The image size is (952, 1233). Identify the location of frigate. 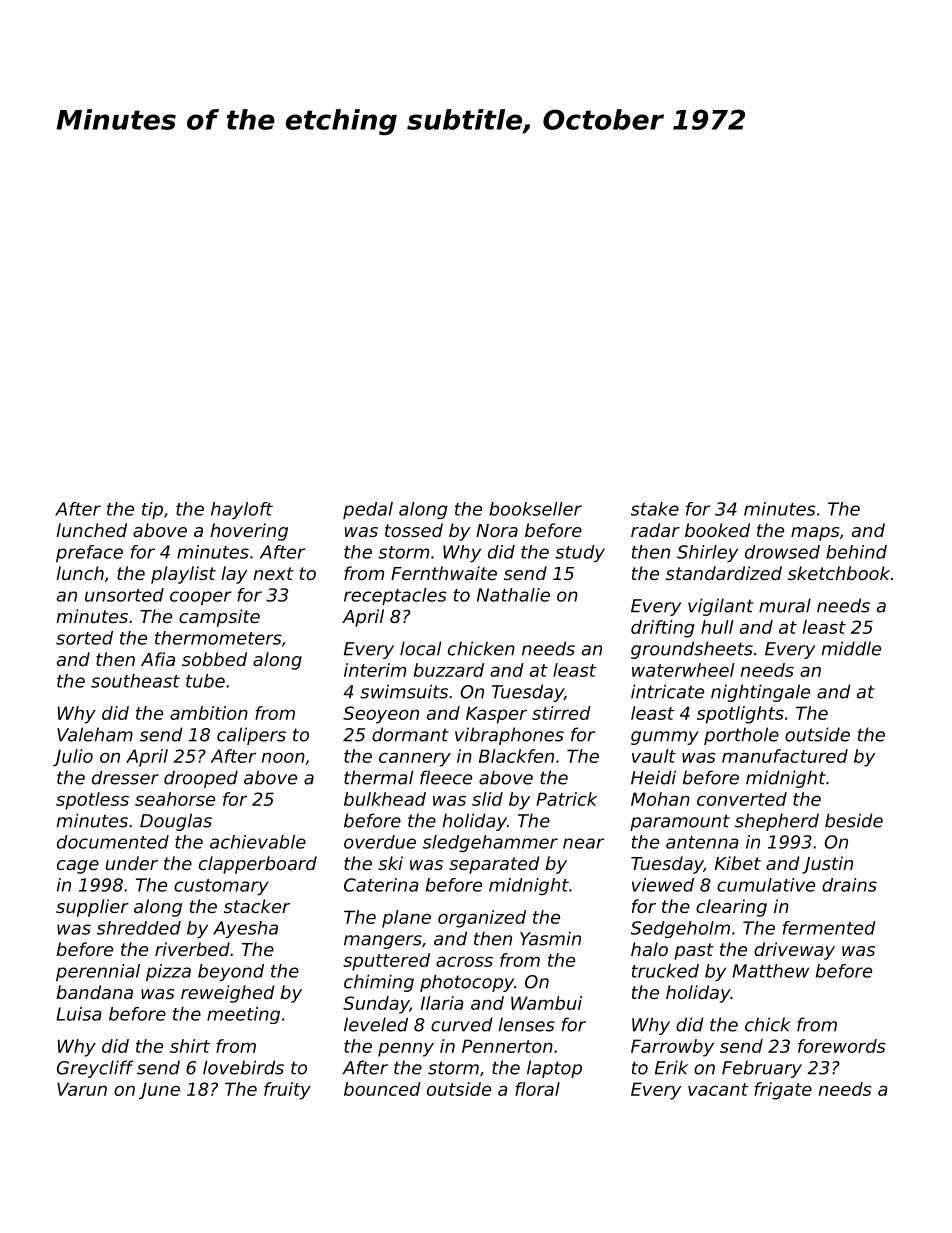
(783, 1091).
